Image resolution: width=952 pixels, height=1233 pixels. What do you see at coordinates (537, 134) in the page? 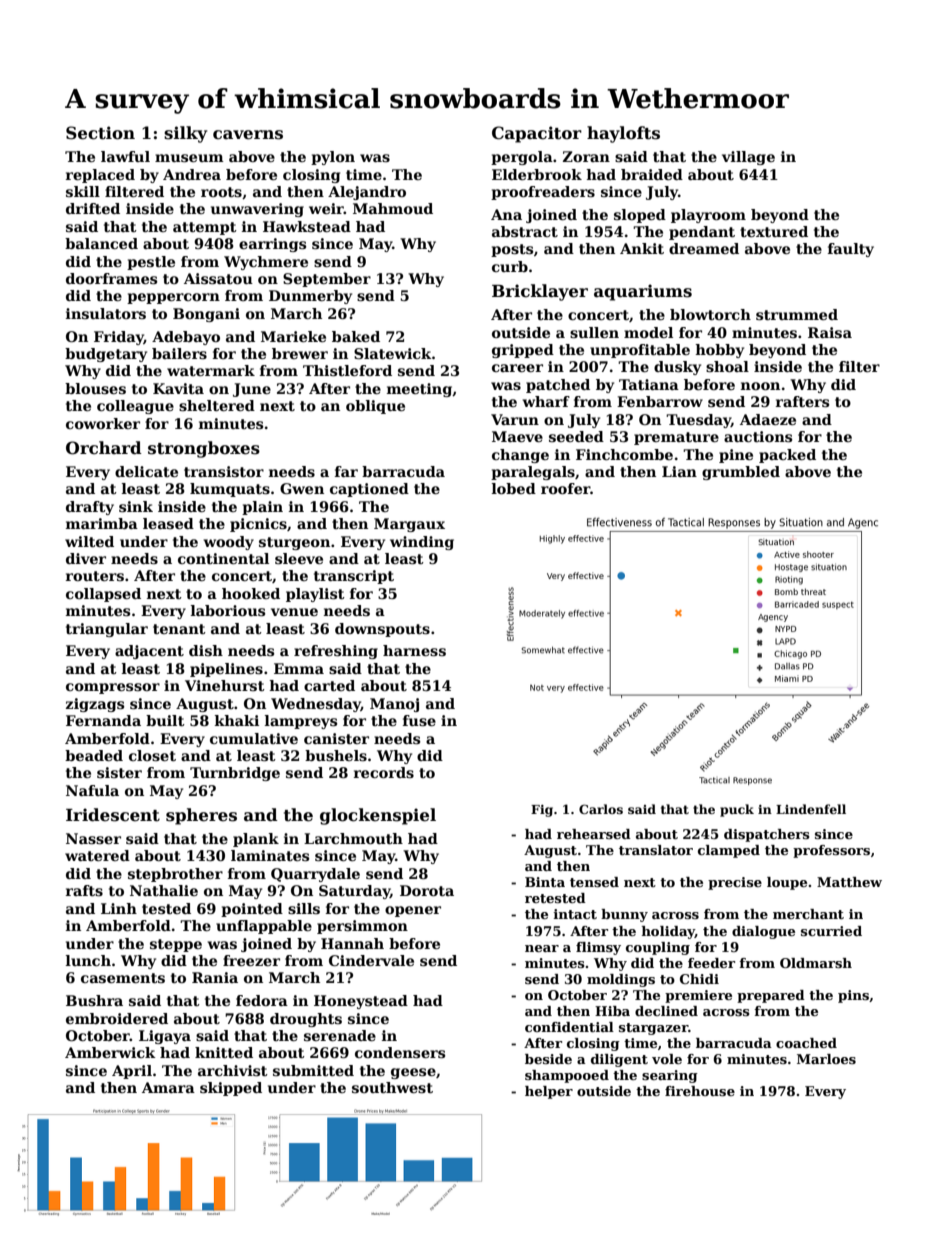
I see `Capacitor` at bounding box center [537, 134].
